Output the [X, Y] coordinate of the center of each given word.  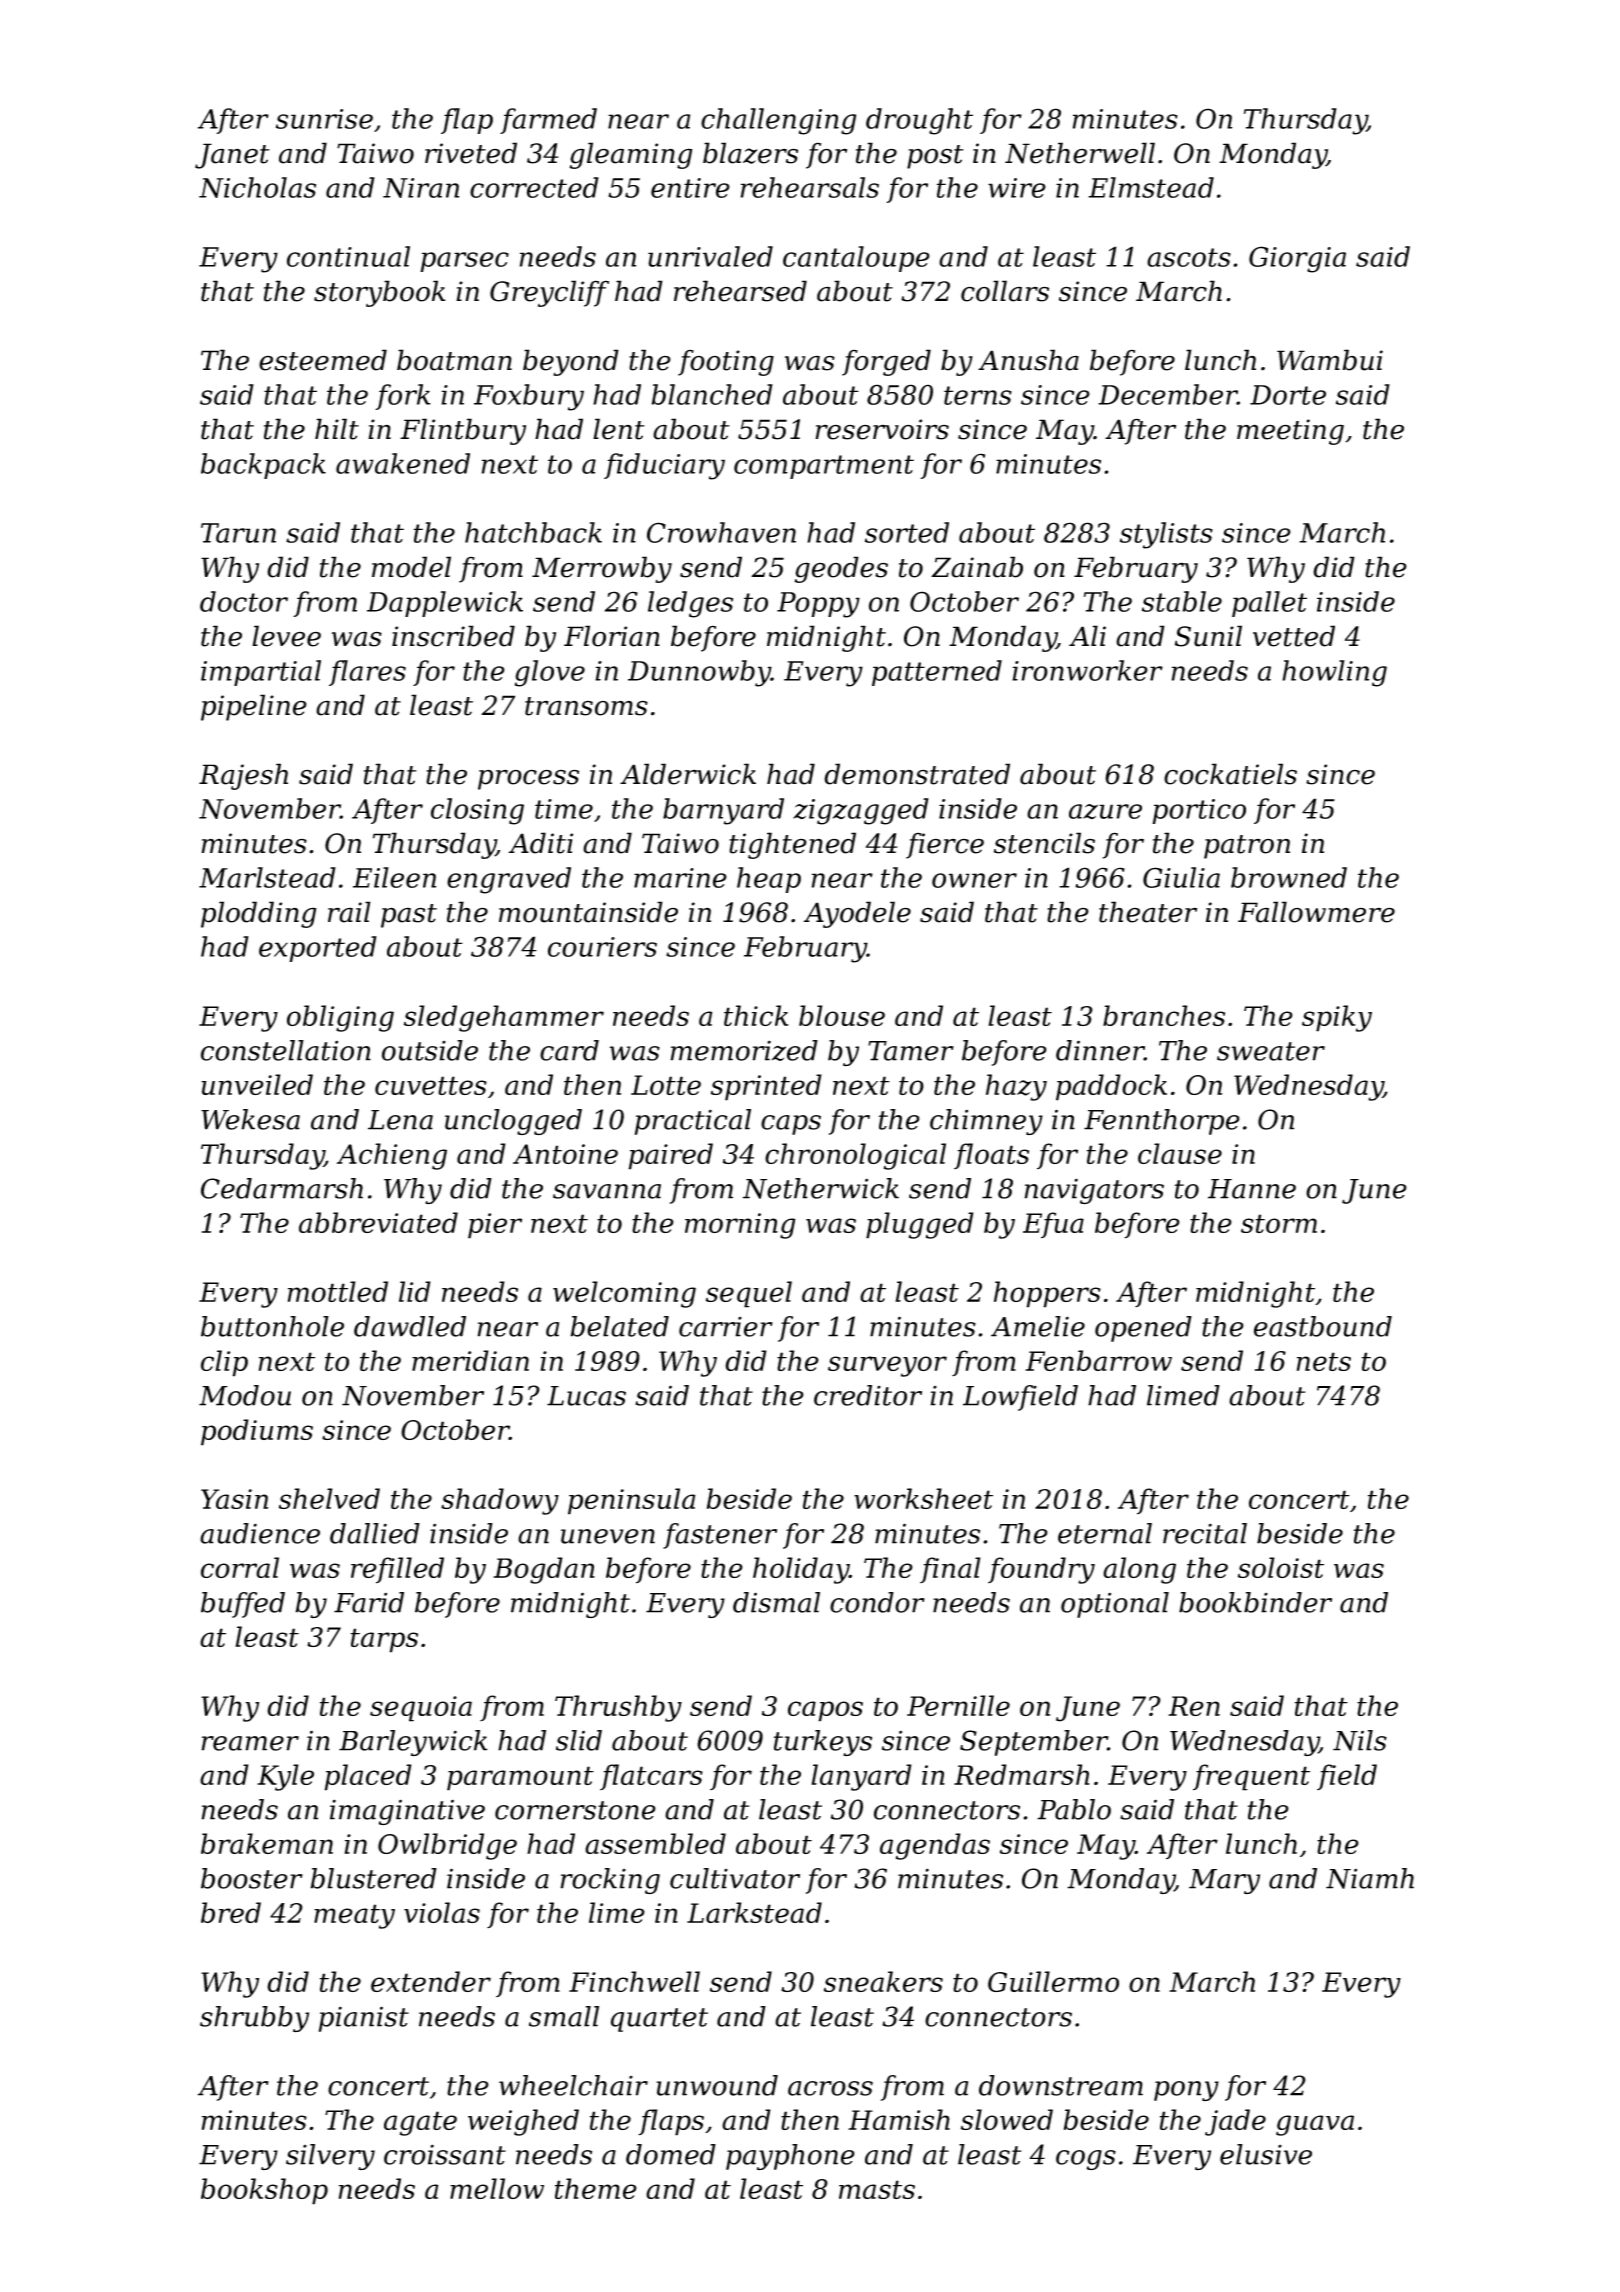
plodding [258, 914]
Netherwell [1080, 153]
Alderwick [688, 774]
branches [1164, 1015]
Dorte [1288, 395]
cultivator [735, 1878]
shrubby [254, 2019]
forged [886, 362]
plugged [920, 1225]
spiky [1337, 1018]
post [935, 157]
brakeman [267, 1843]
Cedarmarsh [282, 1188]
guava [1315, 2125]
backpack [263, 466]
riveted [471, 153]
